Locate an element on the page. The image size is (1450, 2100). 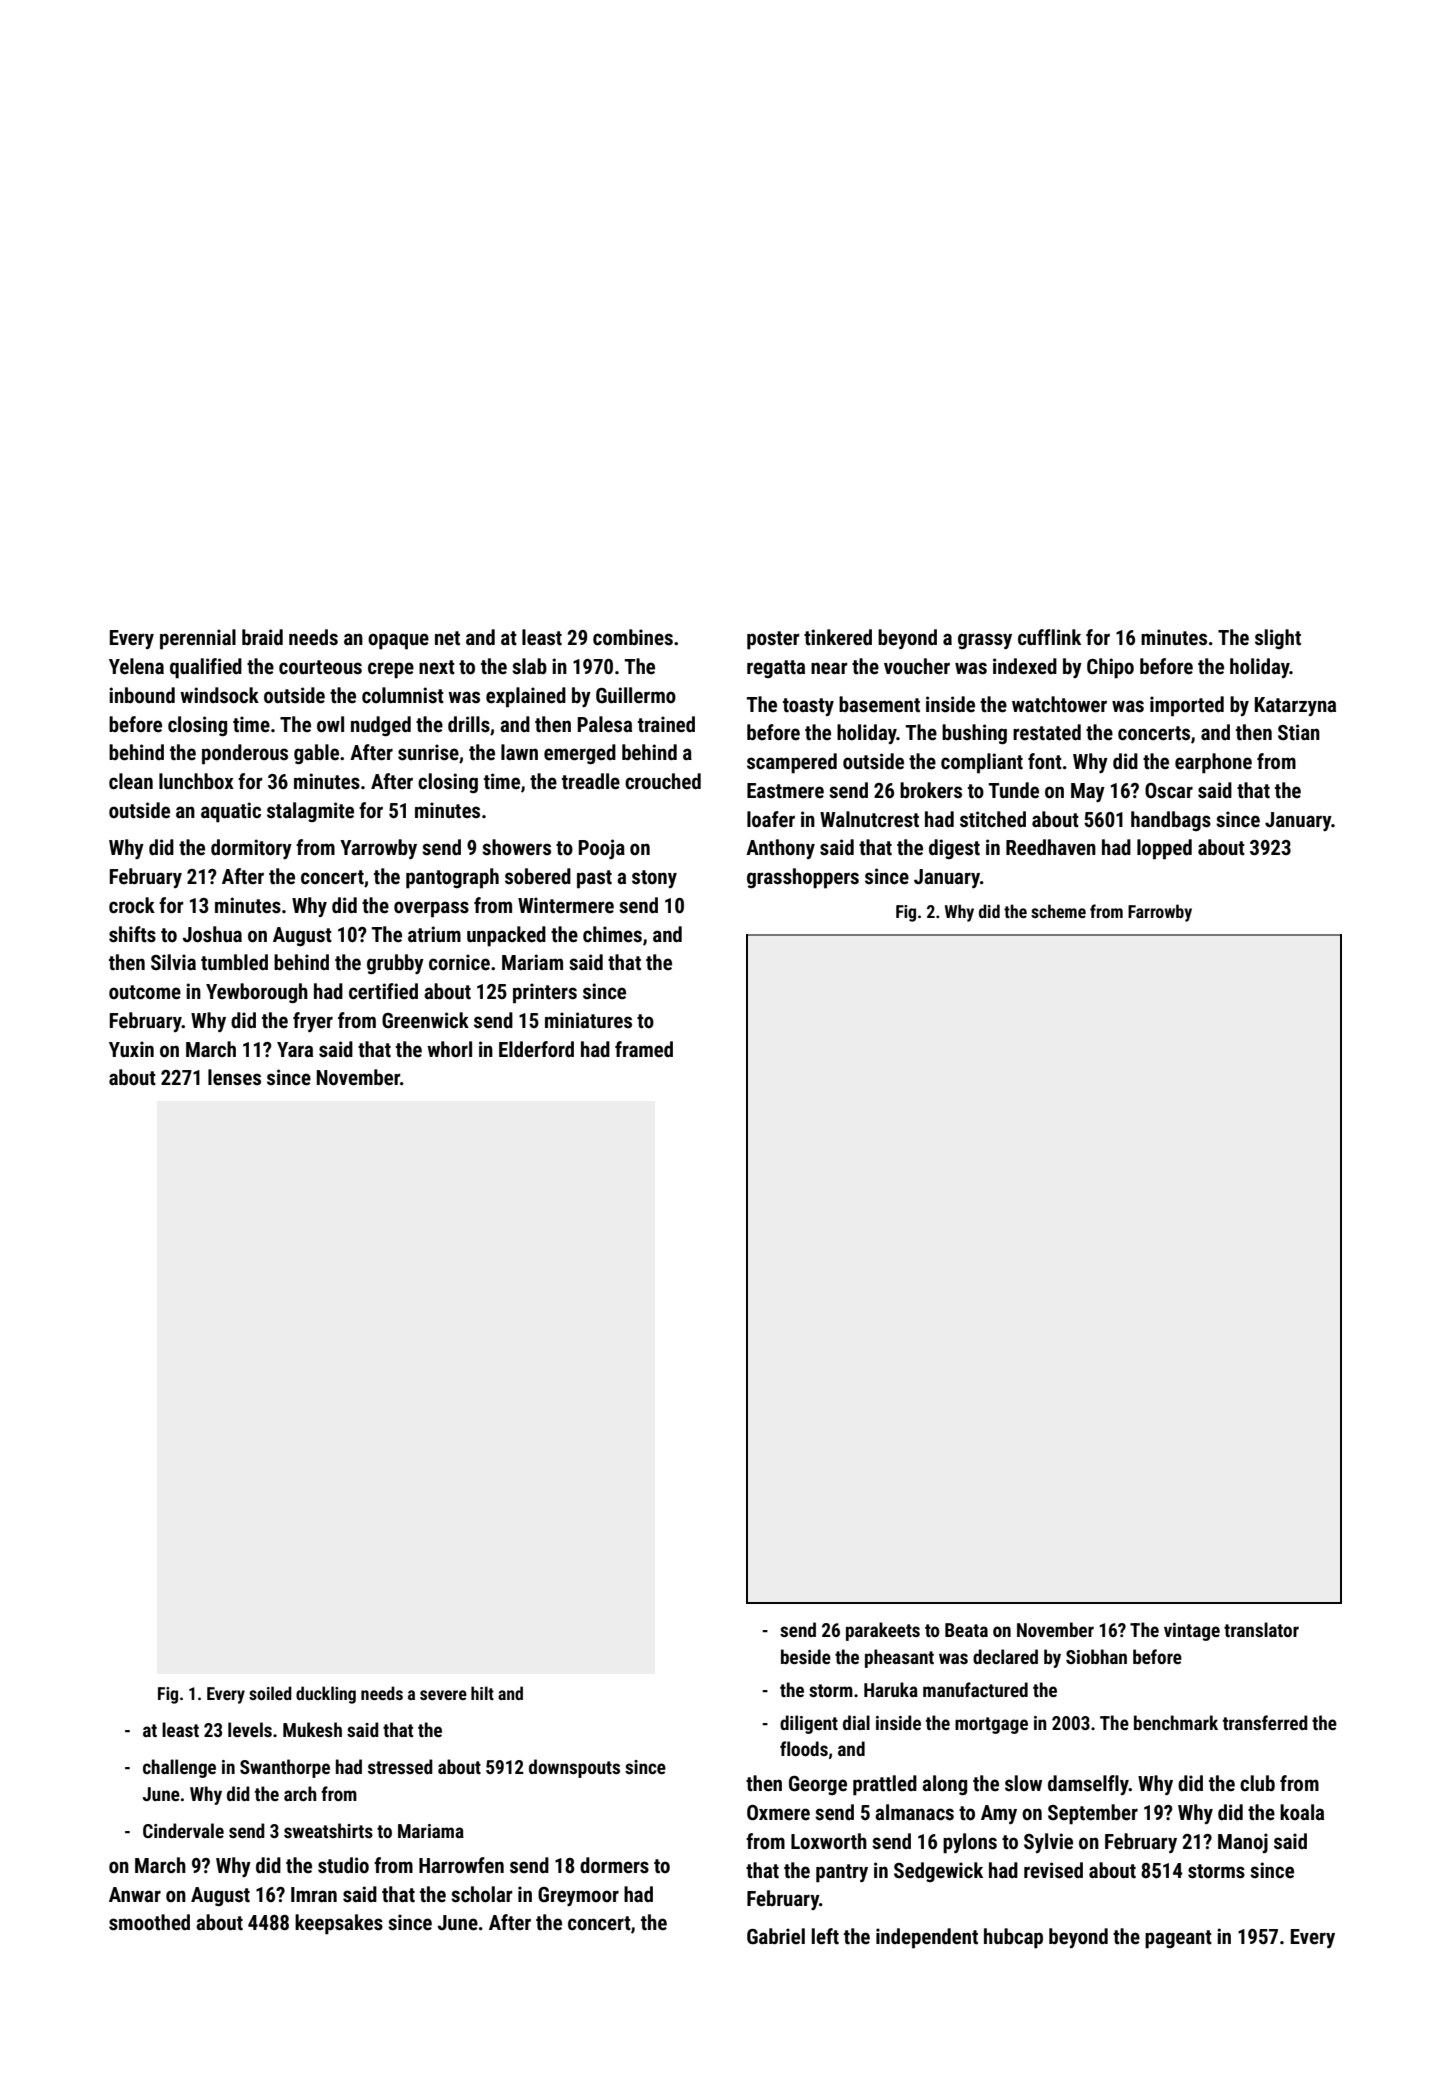
almanacs is located at coordinates (914, 1812).
